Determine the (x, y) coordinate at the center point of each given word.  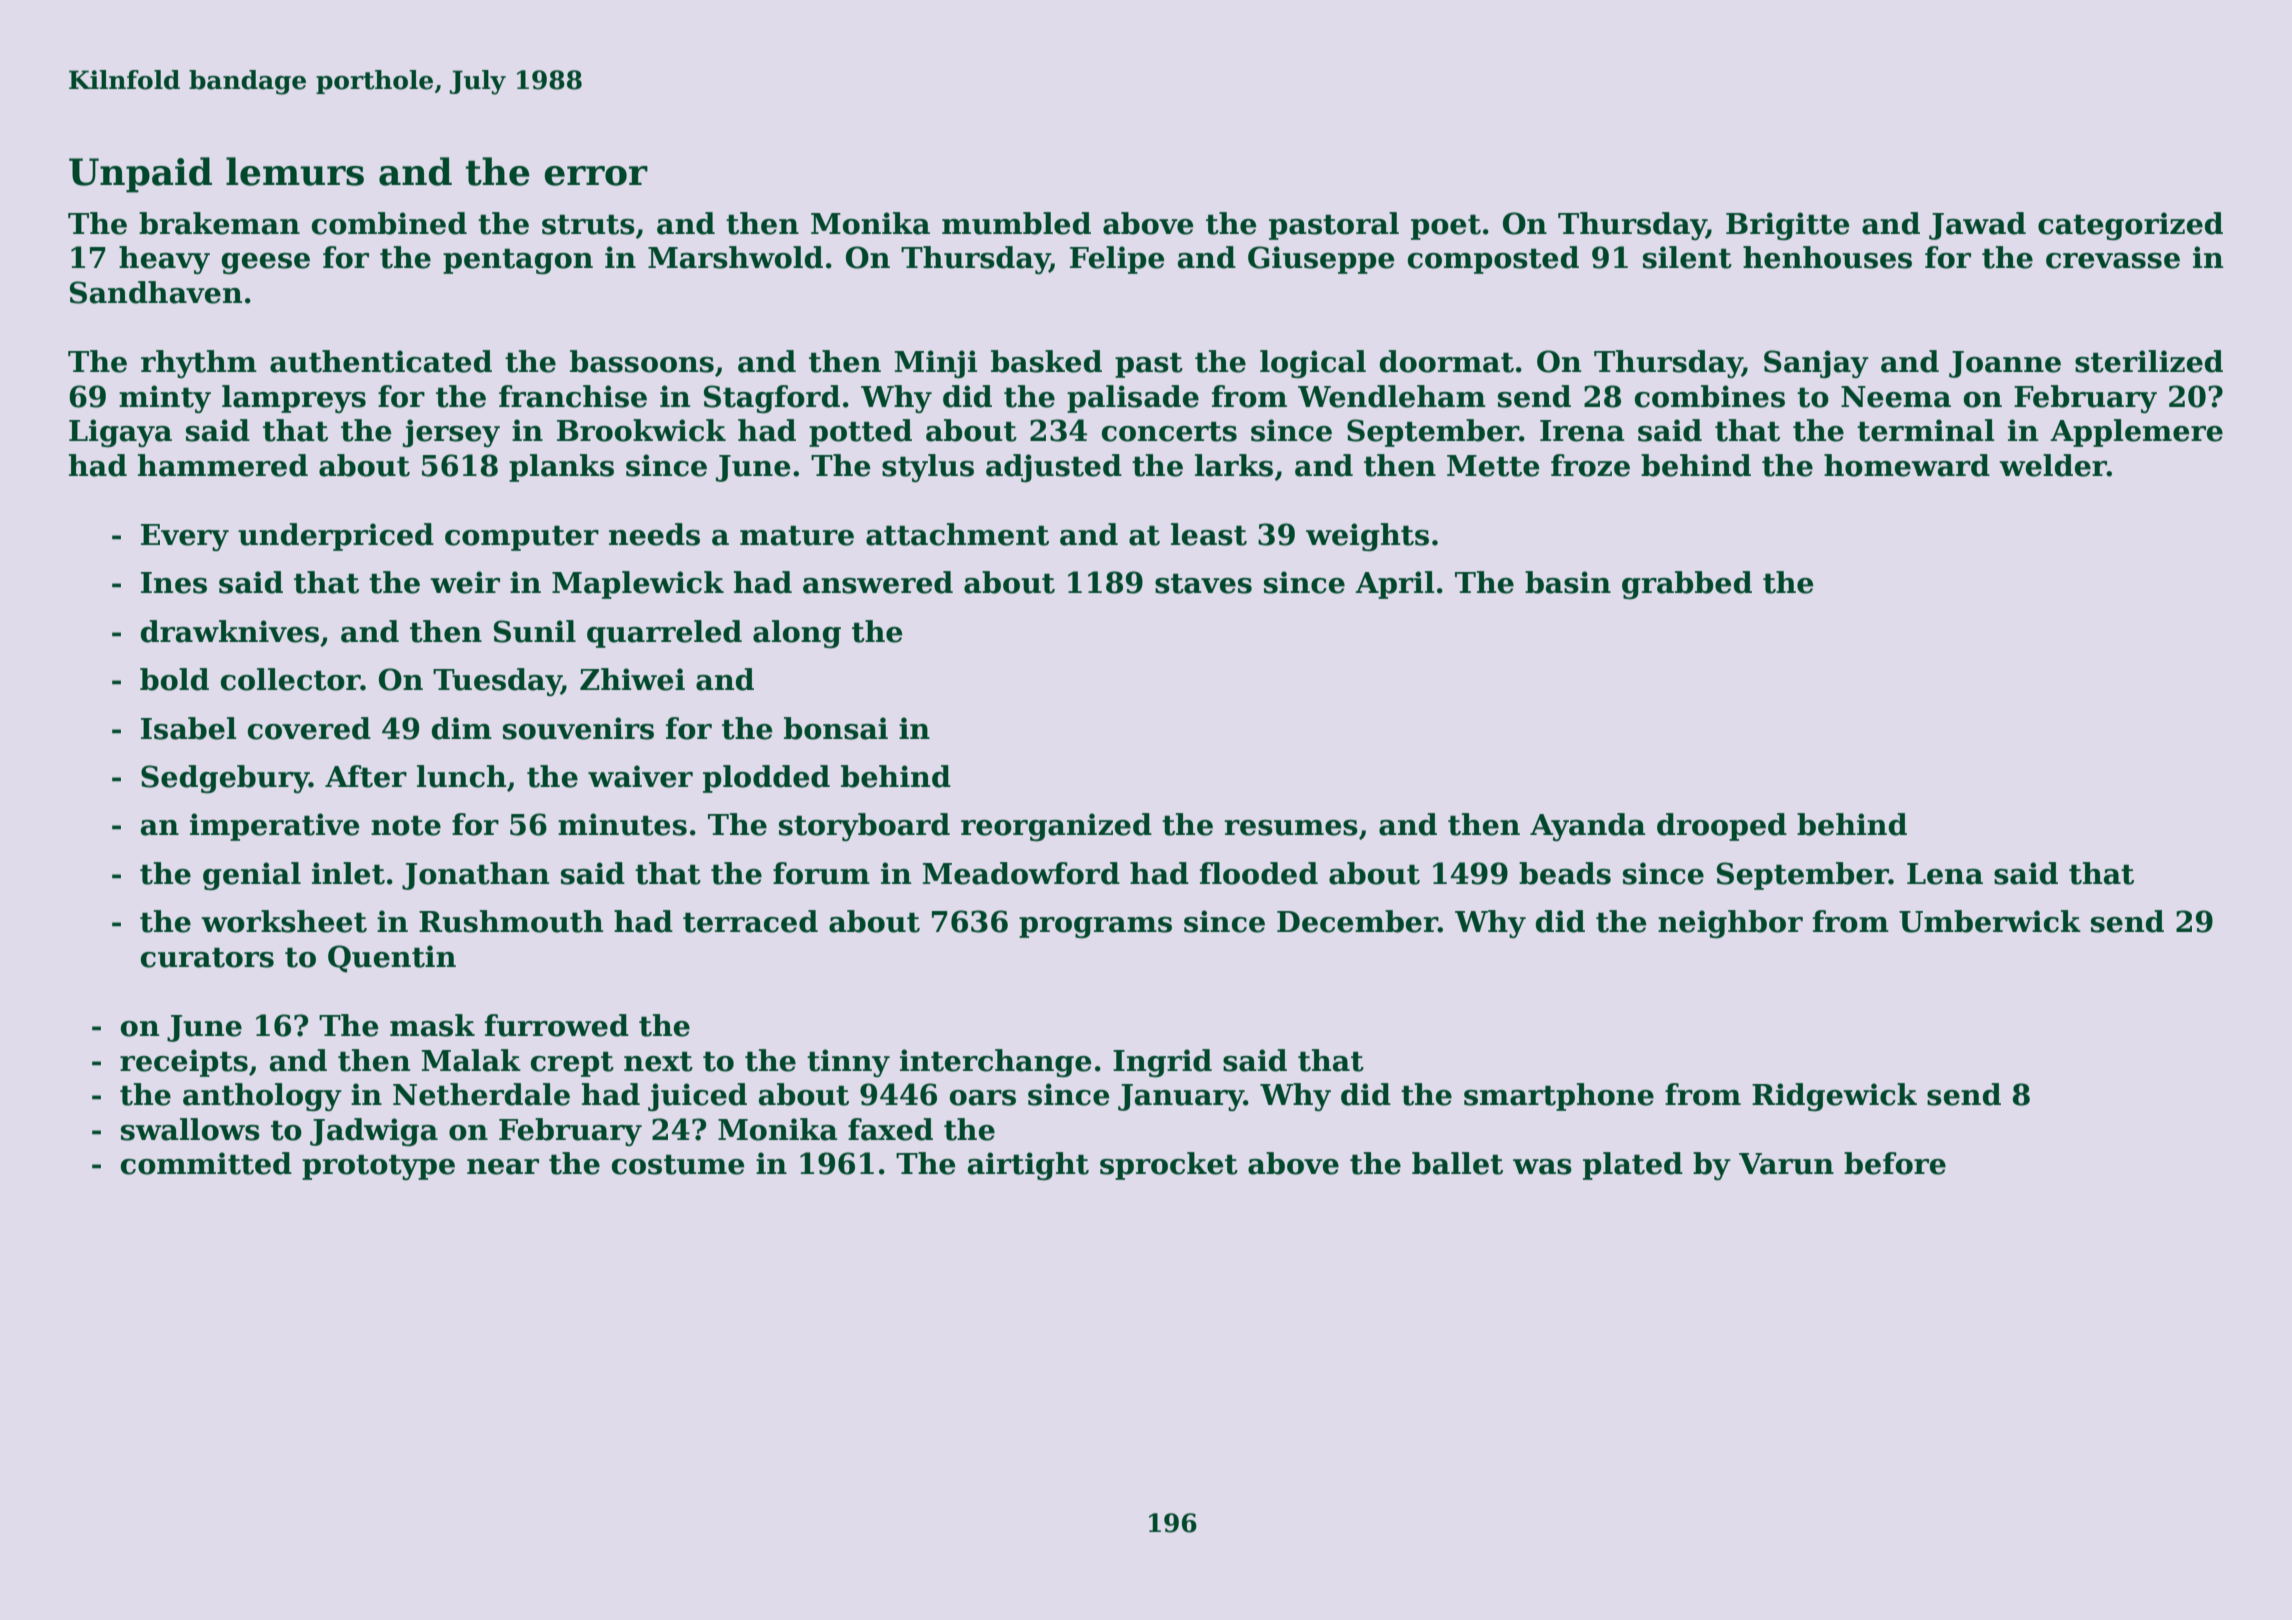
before (1895, 1163)
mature (797, 536)
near (503, 1167)
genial (252, 876)
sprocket (1169, 1166)
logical (1313, 364)
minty (165, 399)
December (1357, 921)
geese (266, 264)
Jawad (1977, 226)
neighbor (1730, 924)
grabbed (1687, 585)
